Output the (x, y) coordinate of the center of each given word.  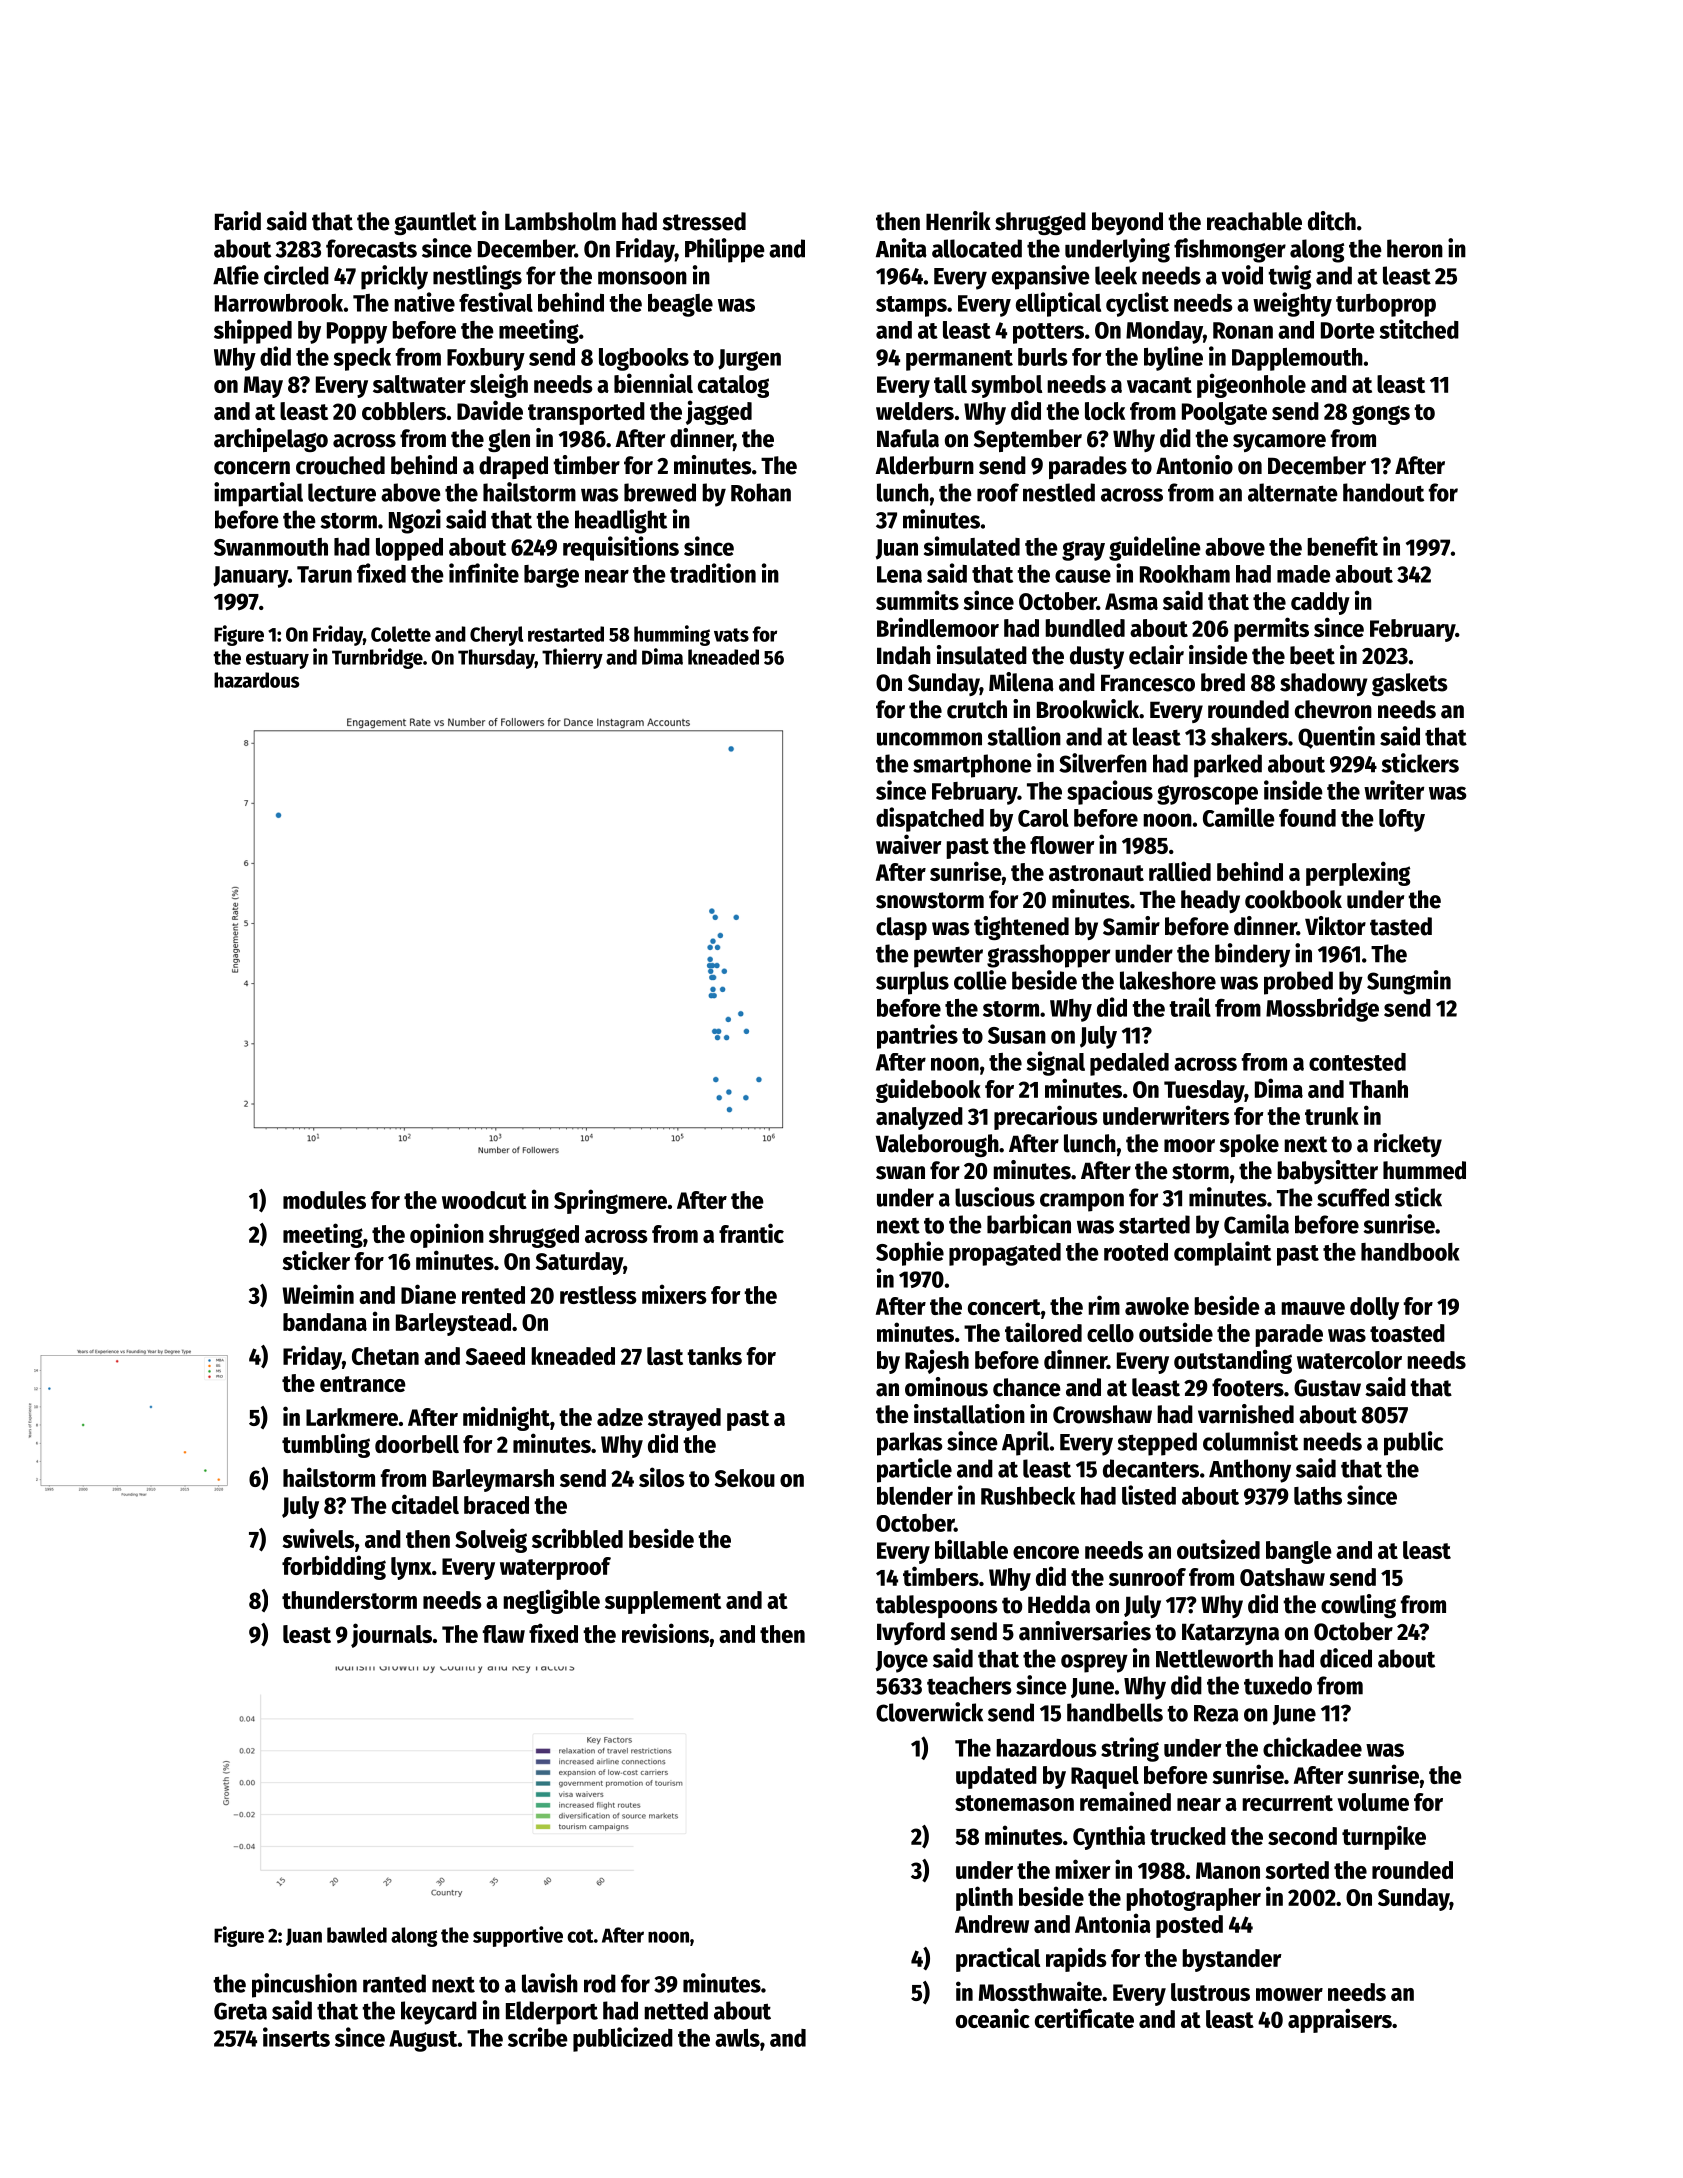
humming (672, 635)
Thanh (1378, 1089)
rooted (1136, 1252)
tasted (1401, 926)
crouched (340, 465)
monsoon (642, 278)
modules (324, 1200)
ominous (946, 1387)
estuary (277, 660)
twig (1289, 277)
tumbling (326, 1445)
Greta (240, 2011)
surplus (912, 983)
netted (676, 2010)
